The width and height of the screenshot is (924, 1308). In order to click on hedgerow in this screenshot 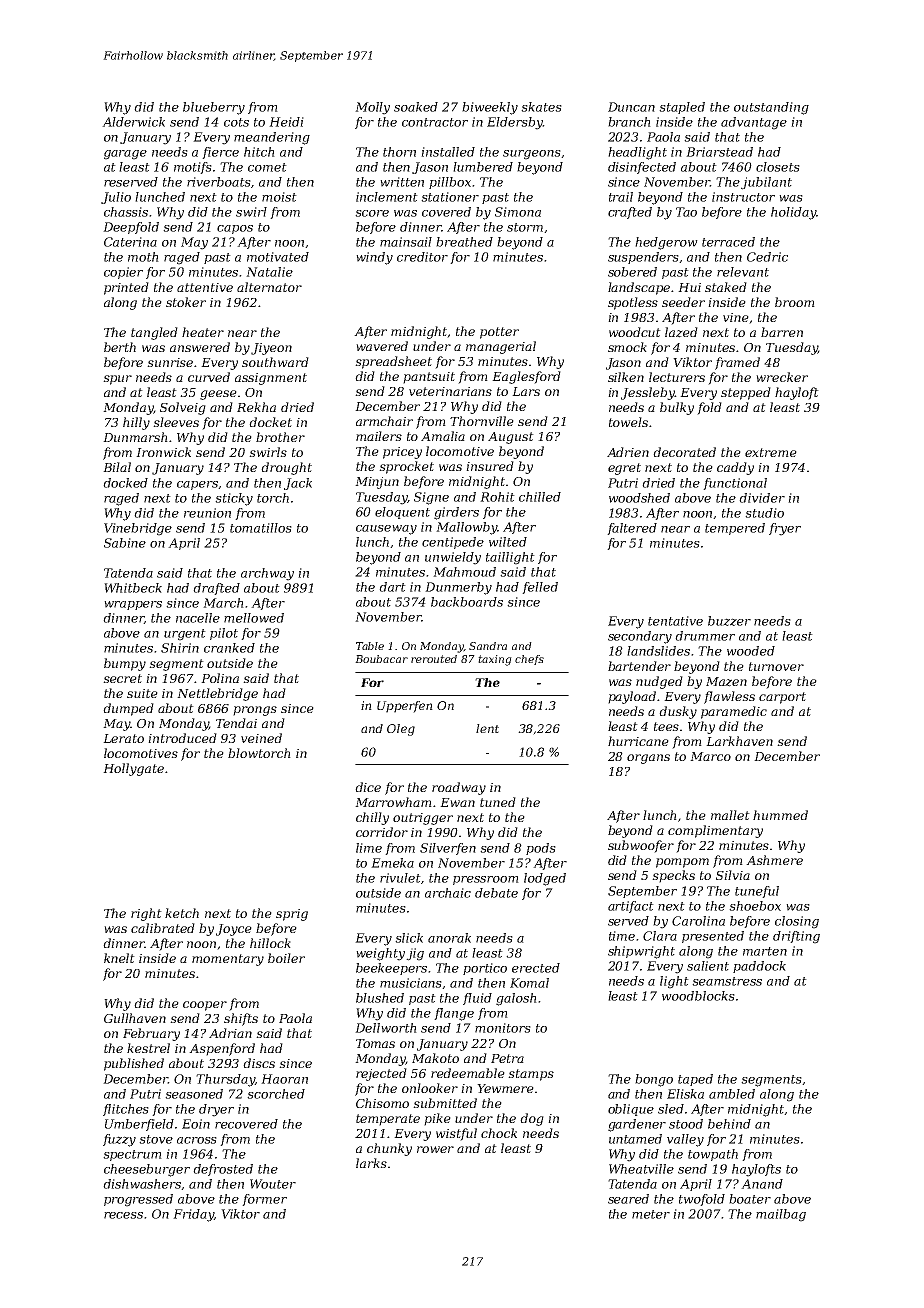, I will do `click(666, 243)`.
